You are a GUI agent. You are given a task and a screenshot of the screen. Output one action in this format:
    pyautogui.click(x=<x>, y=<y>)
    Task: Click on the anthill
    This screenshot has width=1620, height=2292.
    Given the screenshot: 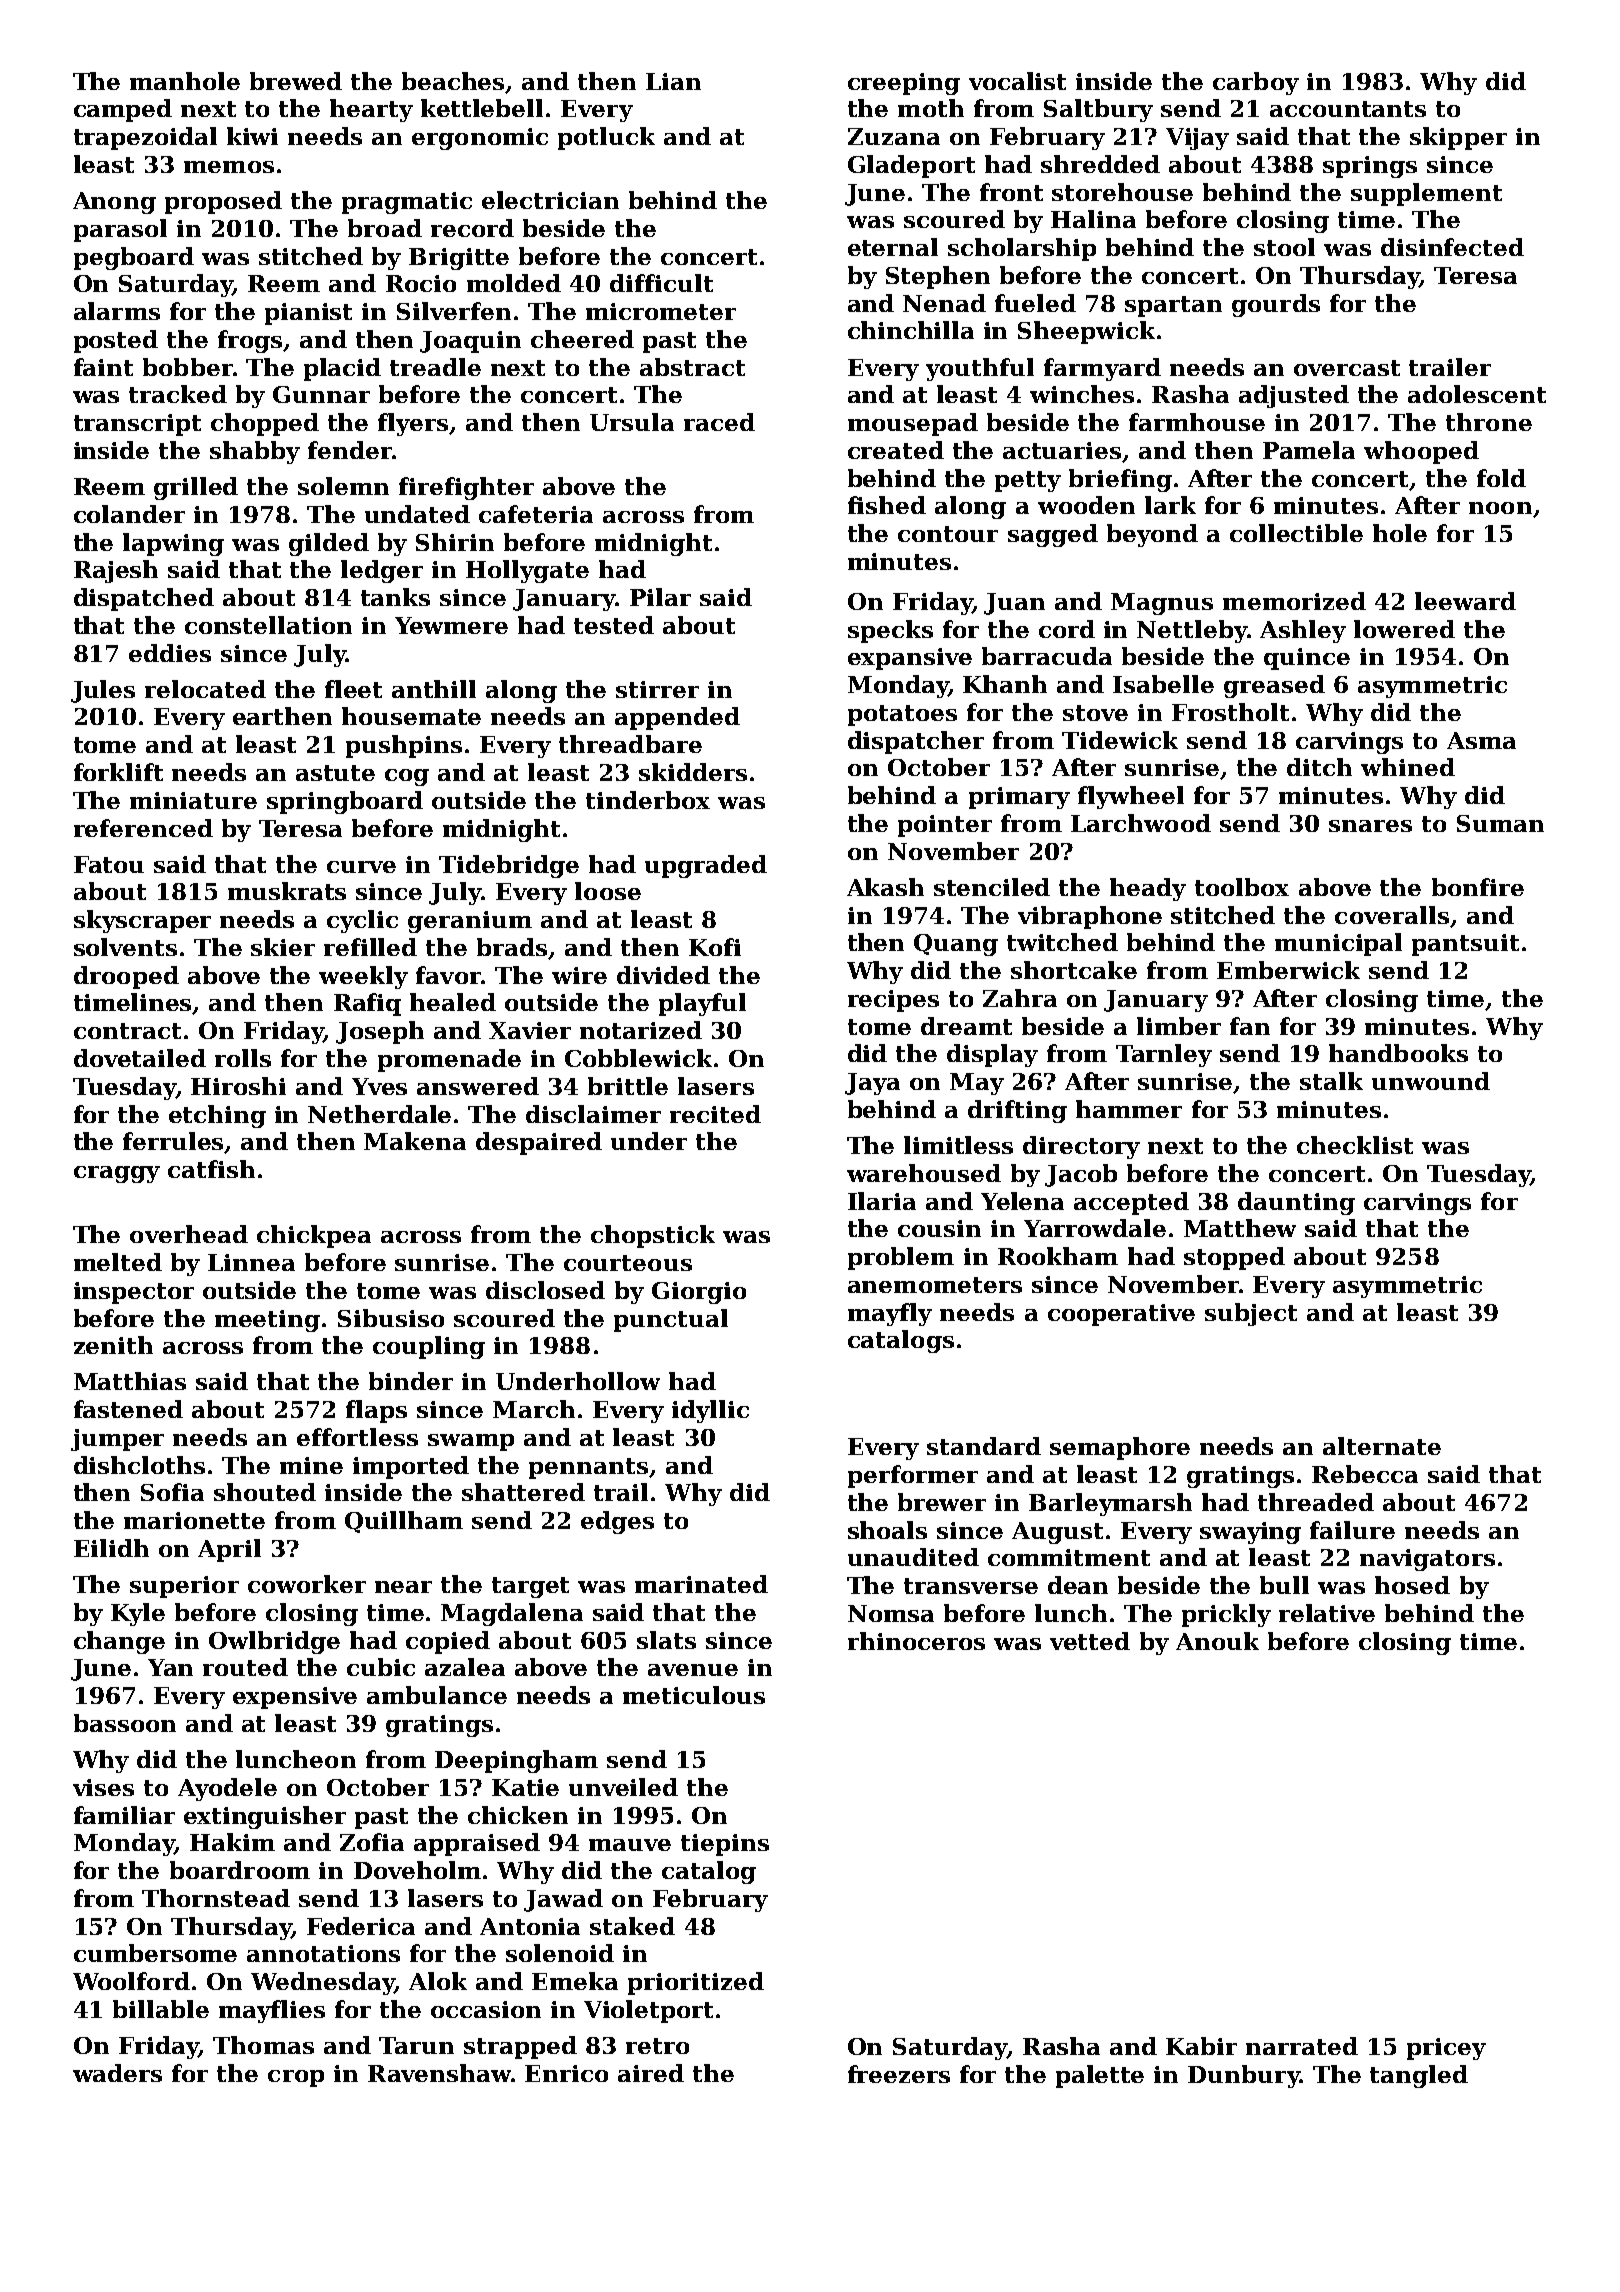 What is the action you would take?
    pyautogui.click(x=434, y=689)
